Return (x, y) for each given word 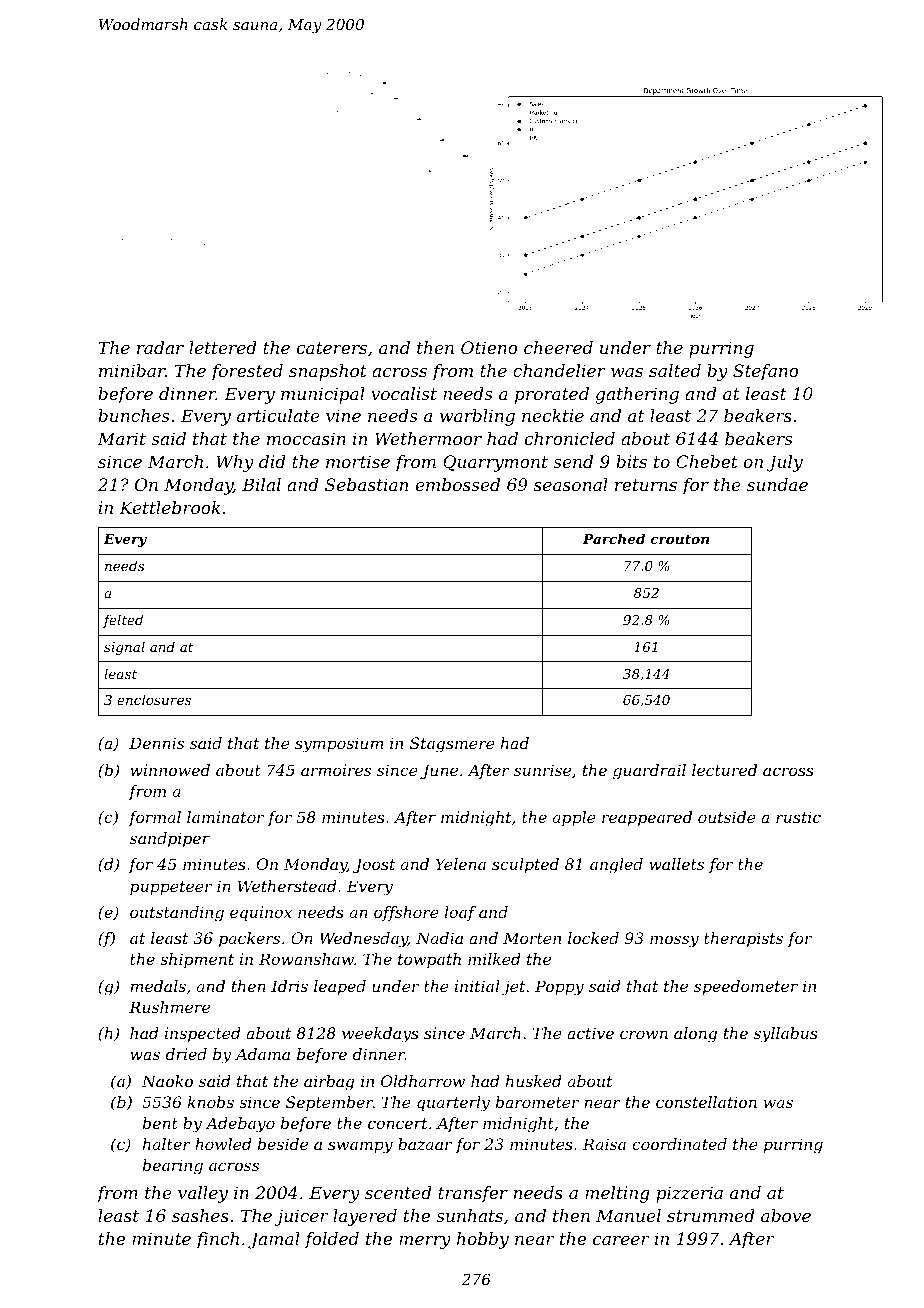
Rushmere (169, 1007)
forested (247, 372)
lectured (724, 770)
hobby (483, 1240)
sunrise (542, 770)
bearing (173, 1167)
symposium (339, 745)
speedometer (746, 988)
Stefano (766, 372)
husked (534, 1081)
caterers (332, 348)
